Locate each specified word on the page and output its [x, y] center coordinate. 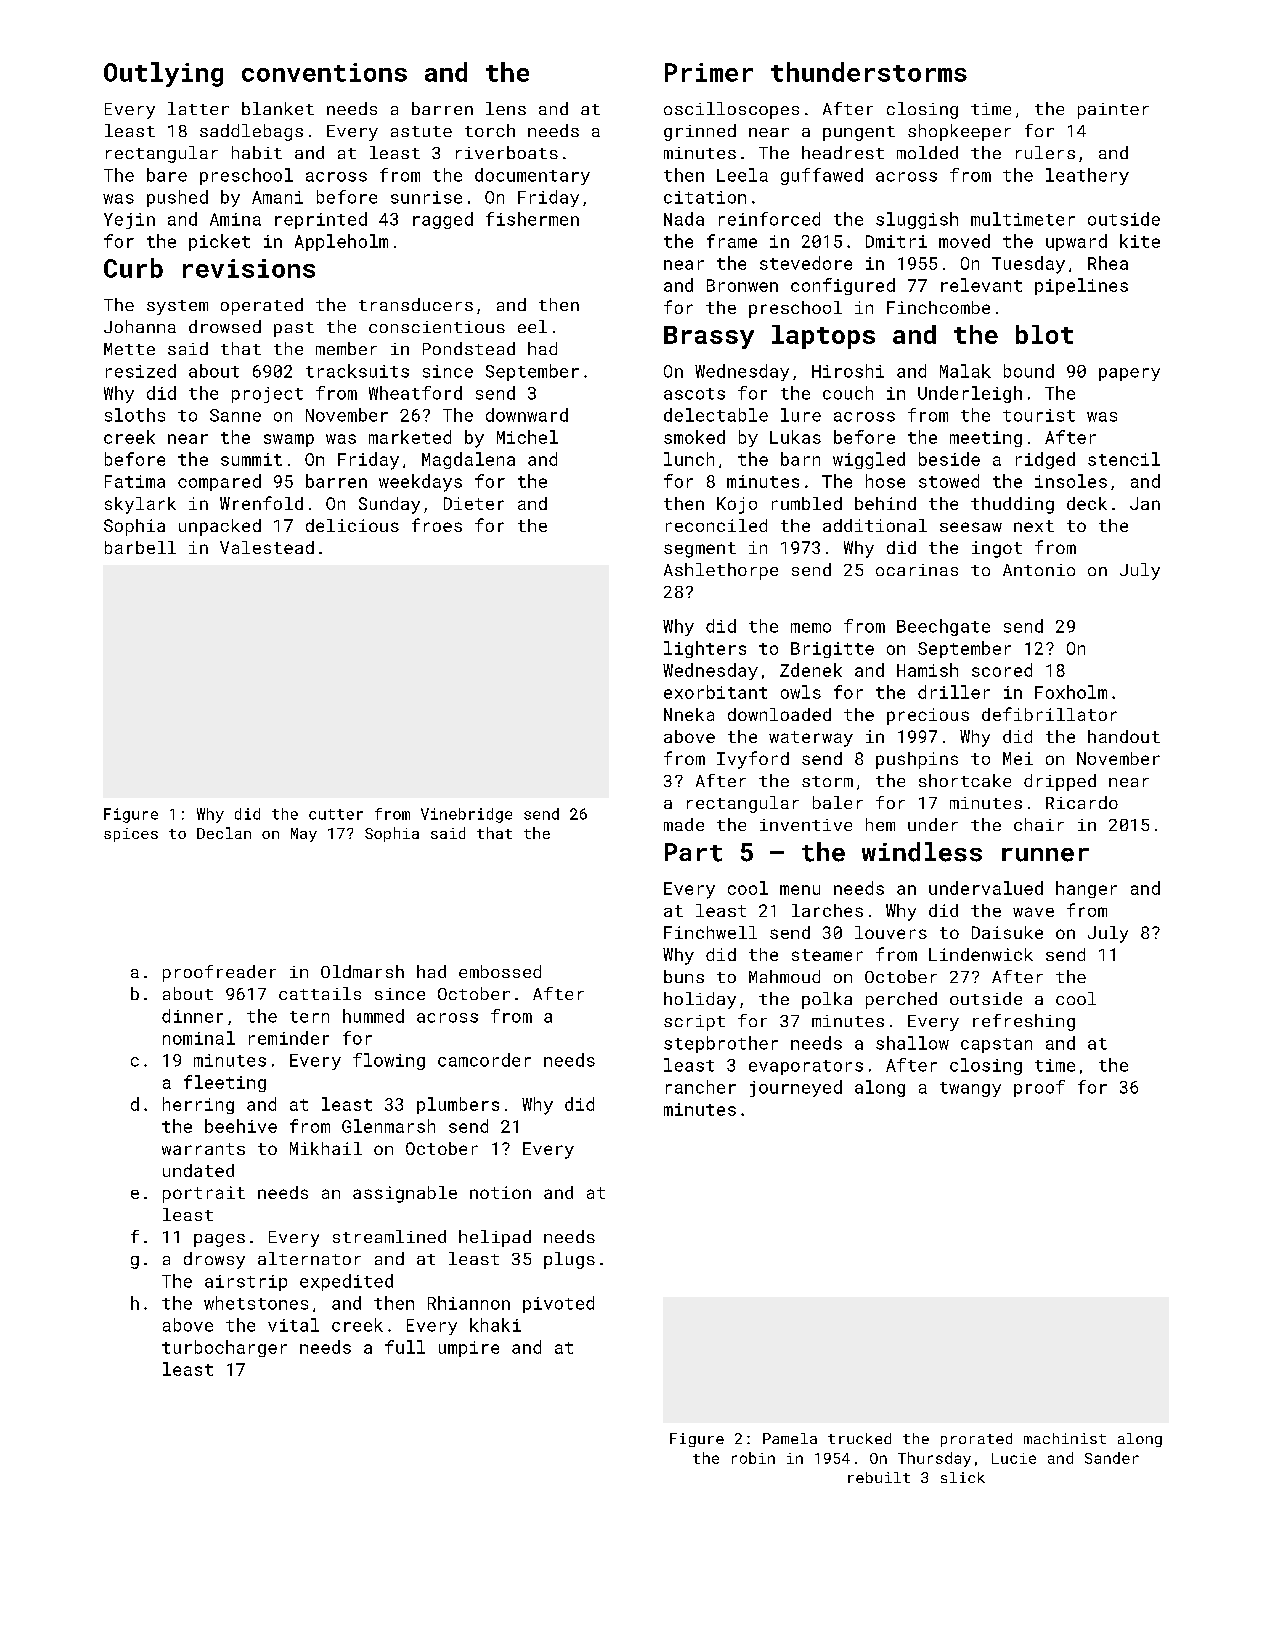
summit [251, 459]
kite [1140, 241]
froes [437, 525]
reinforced [769, 219]
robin [753, 1458]
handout [1124, 736]
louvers [891, 932]
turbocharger [224, 1348]
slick [963, 1477]
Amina [235, 219]
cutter [336, 814]
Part [693, 852]
